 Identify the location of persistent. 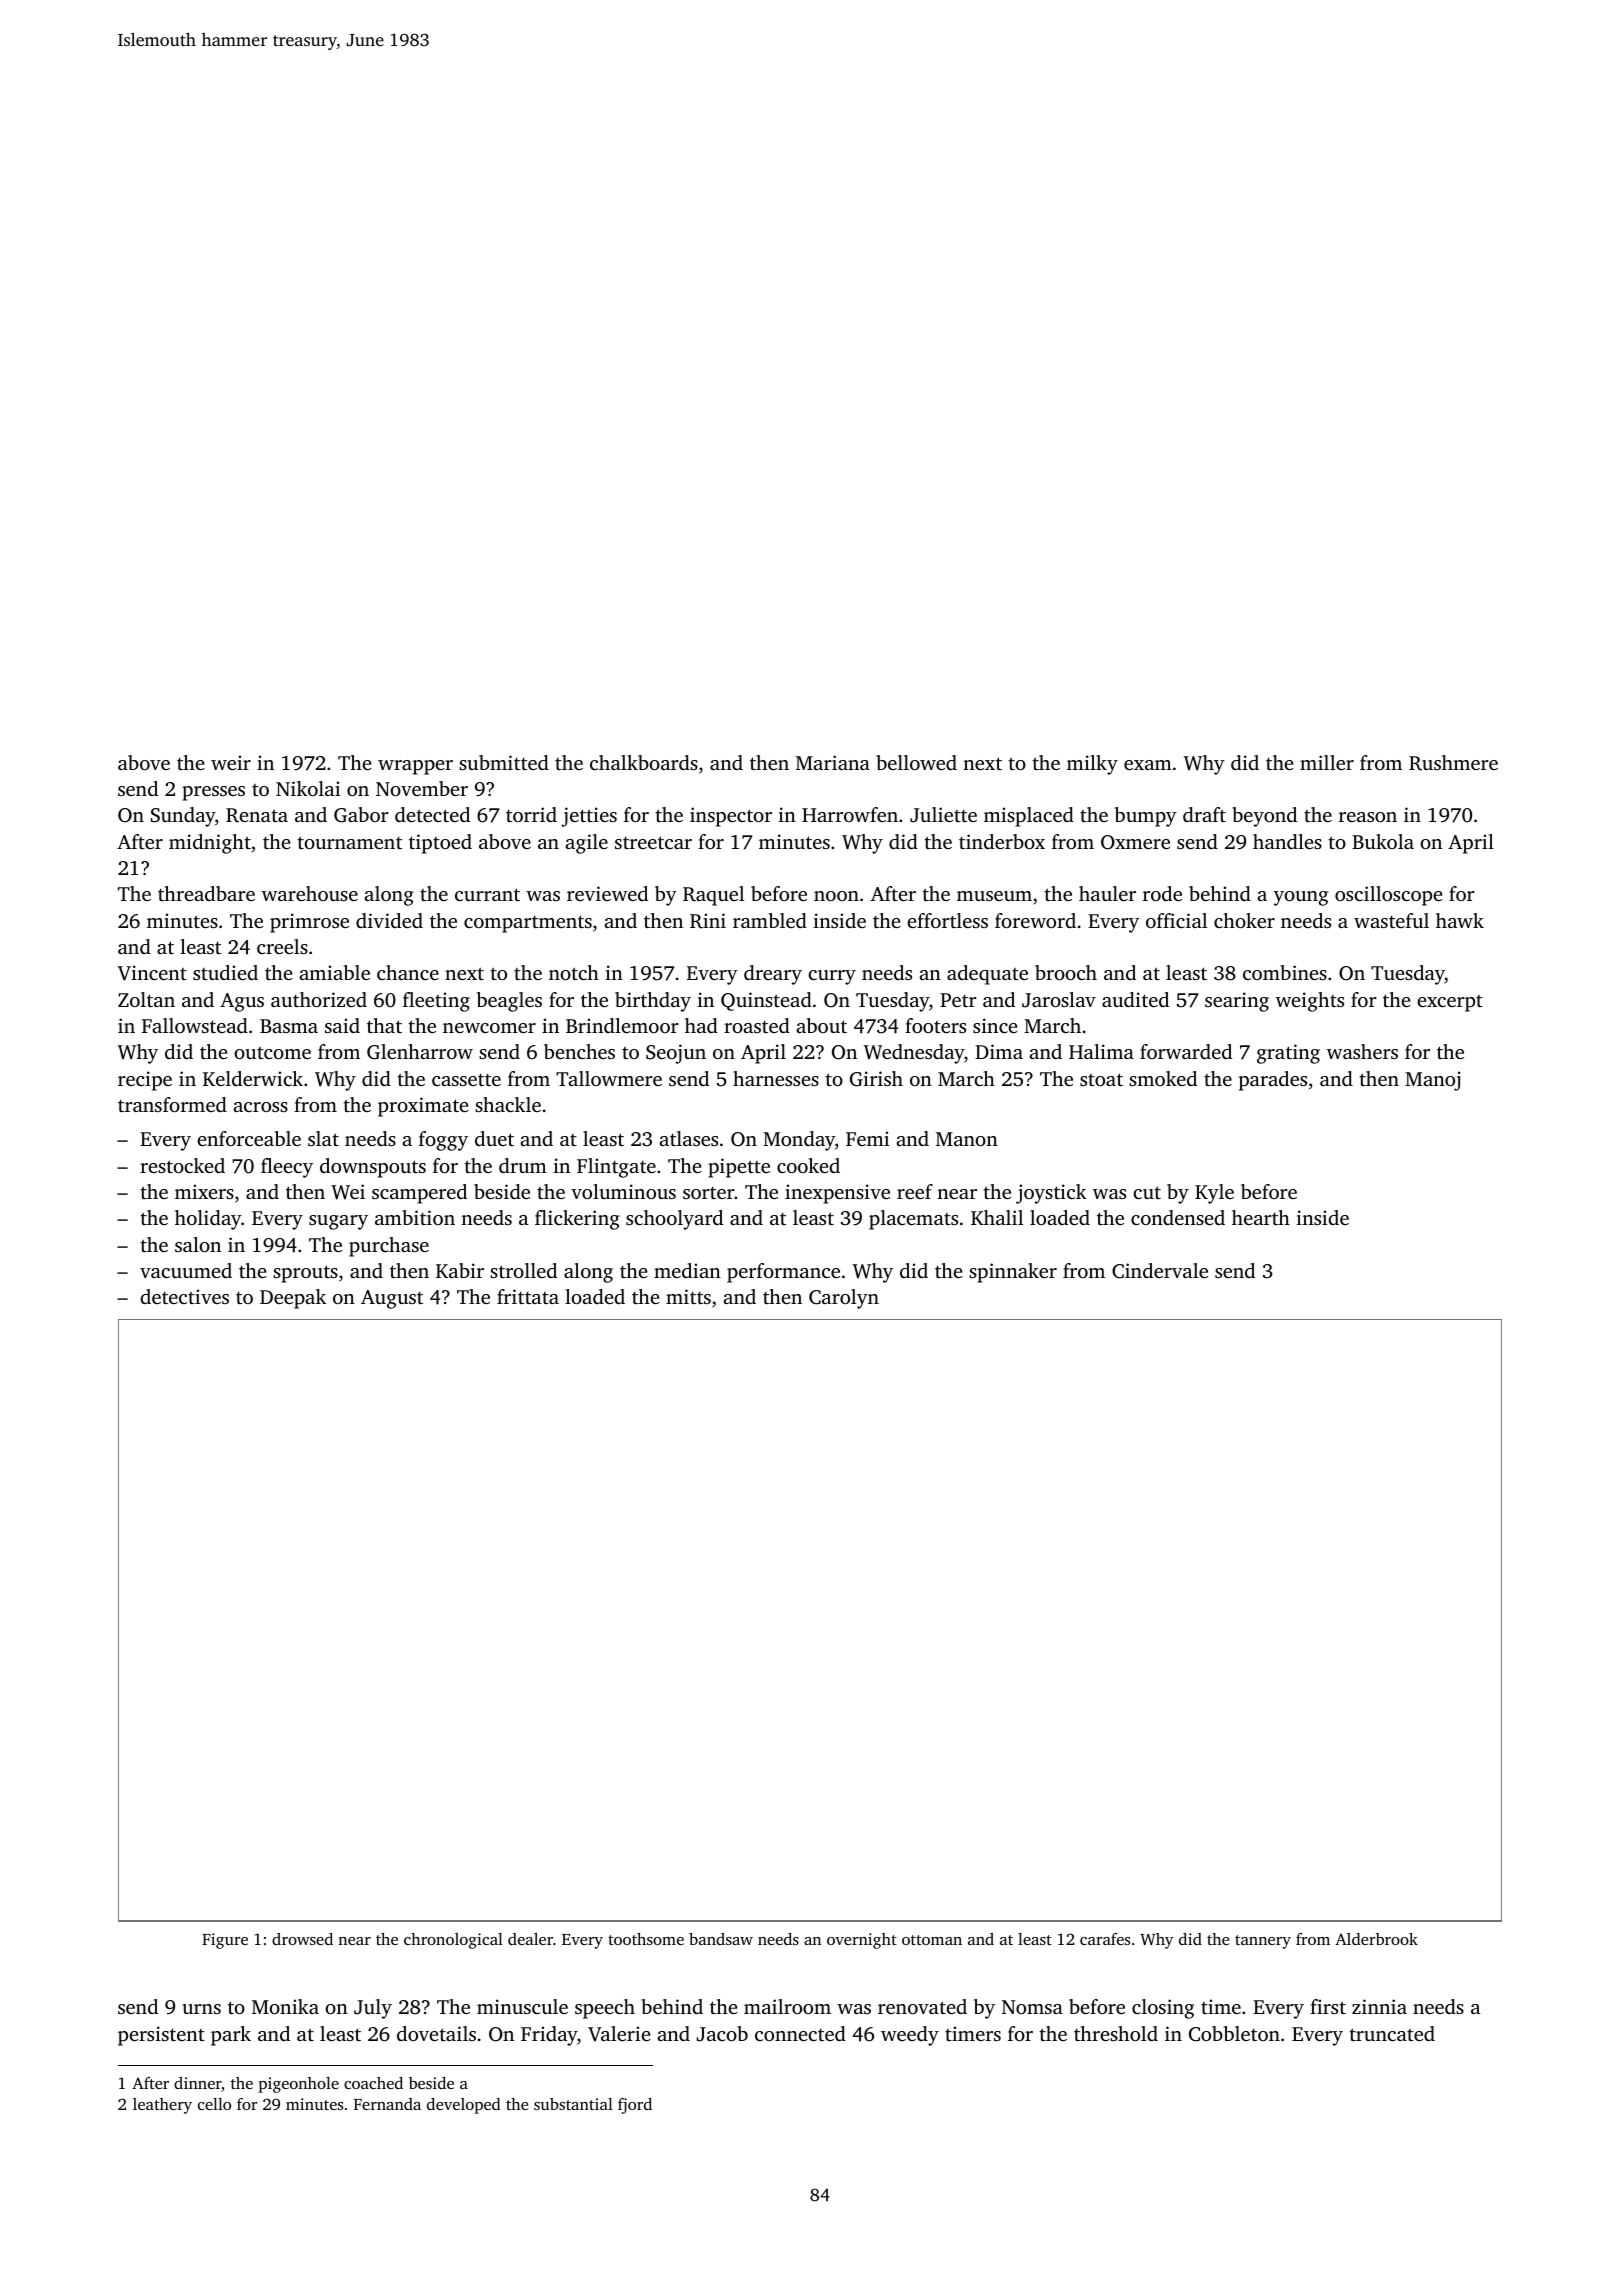
(161, 2036).
